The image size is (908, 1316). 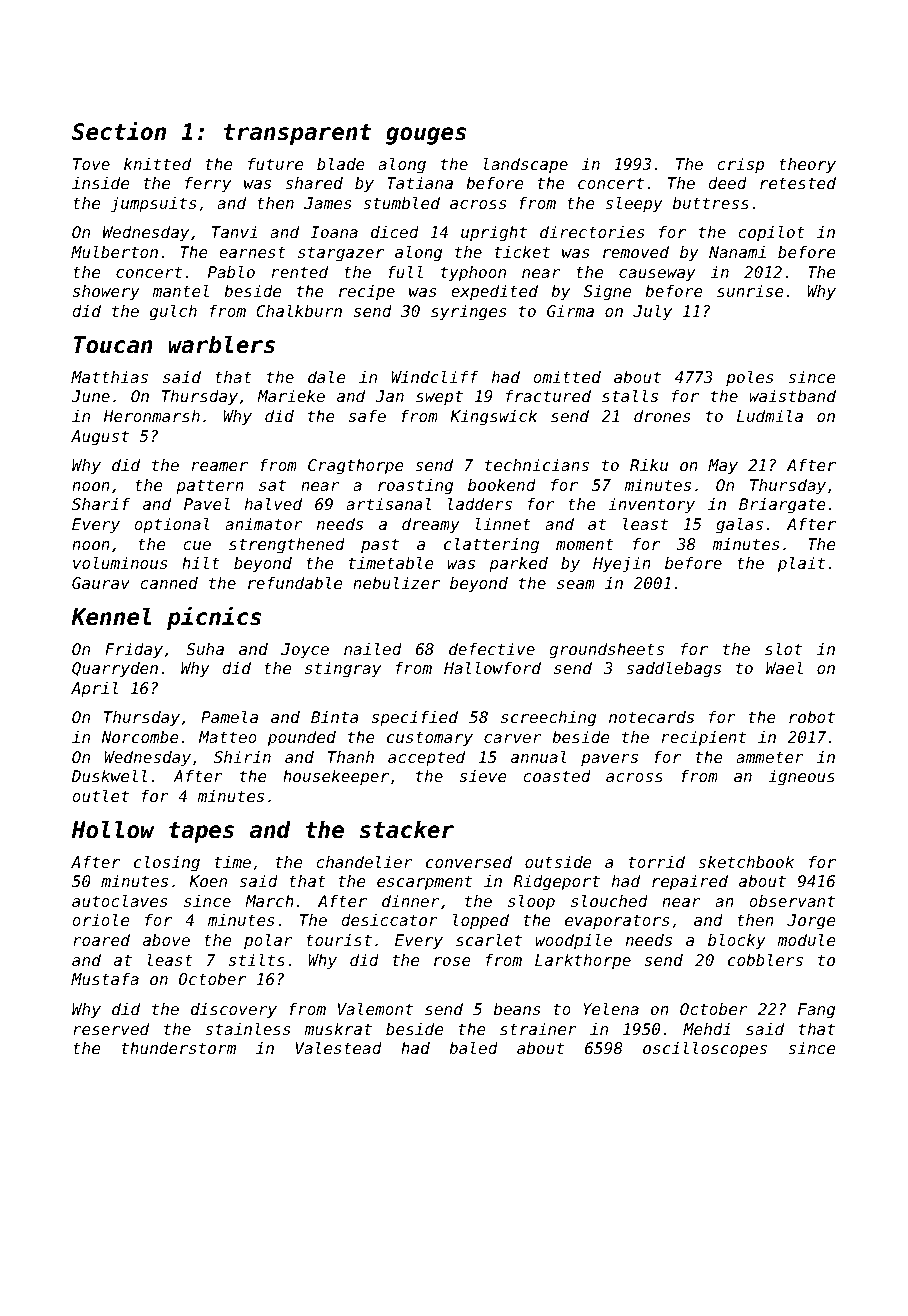 What do you see at coordinates (106, 293) in the screenshot?
I see `showery` at bounding box center [106, 293].
